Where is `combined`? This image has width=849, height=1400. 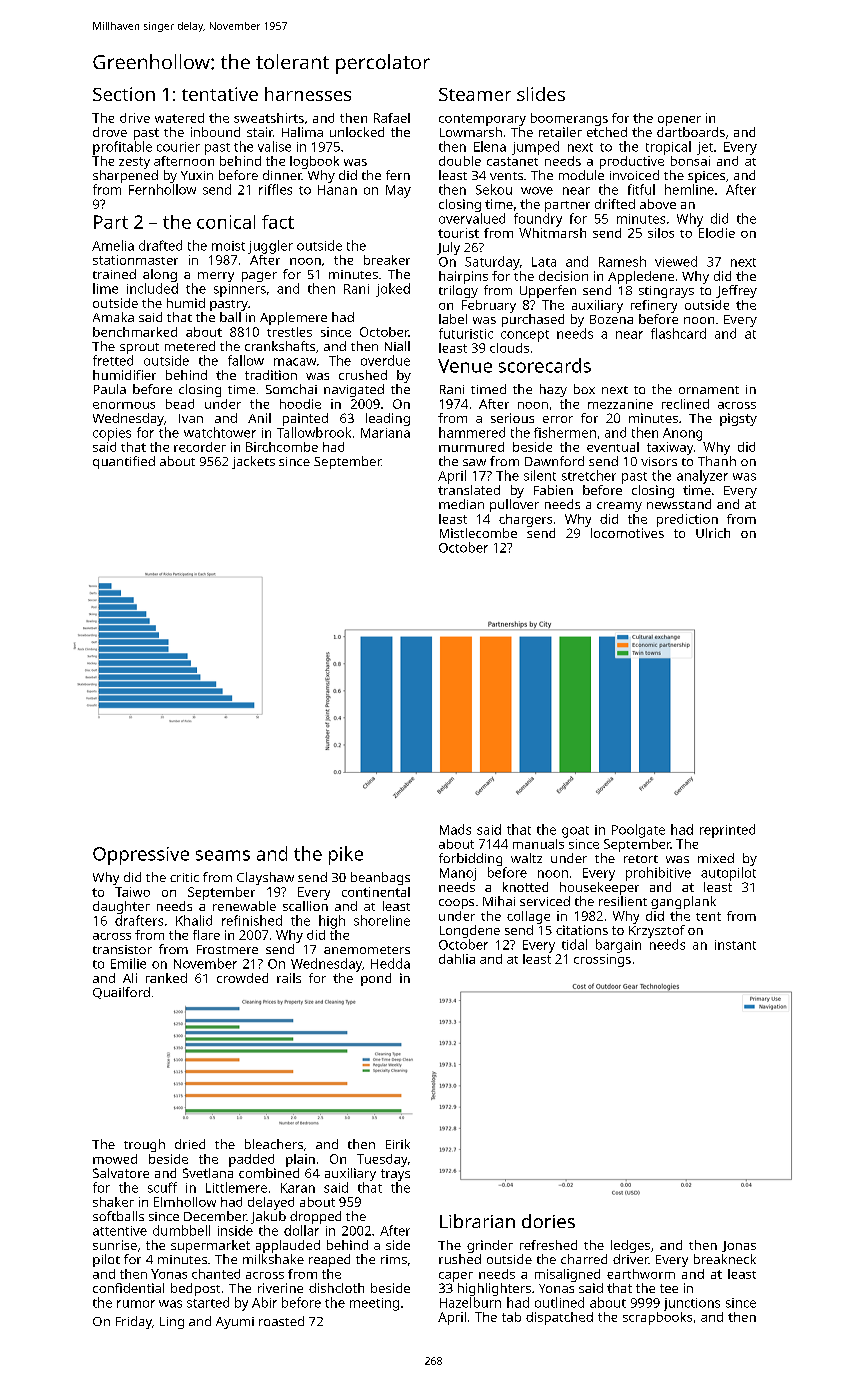
combined is located at coordinates (269, 1173).
